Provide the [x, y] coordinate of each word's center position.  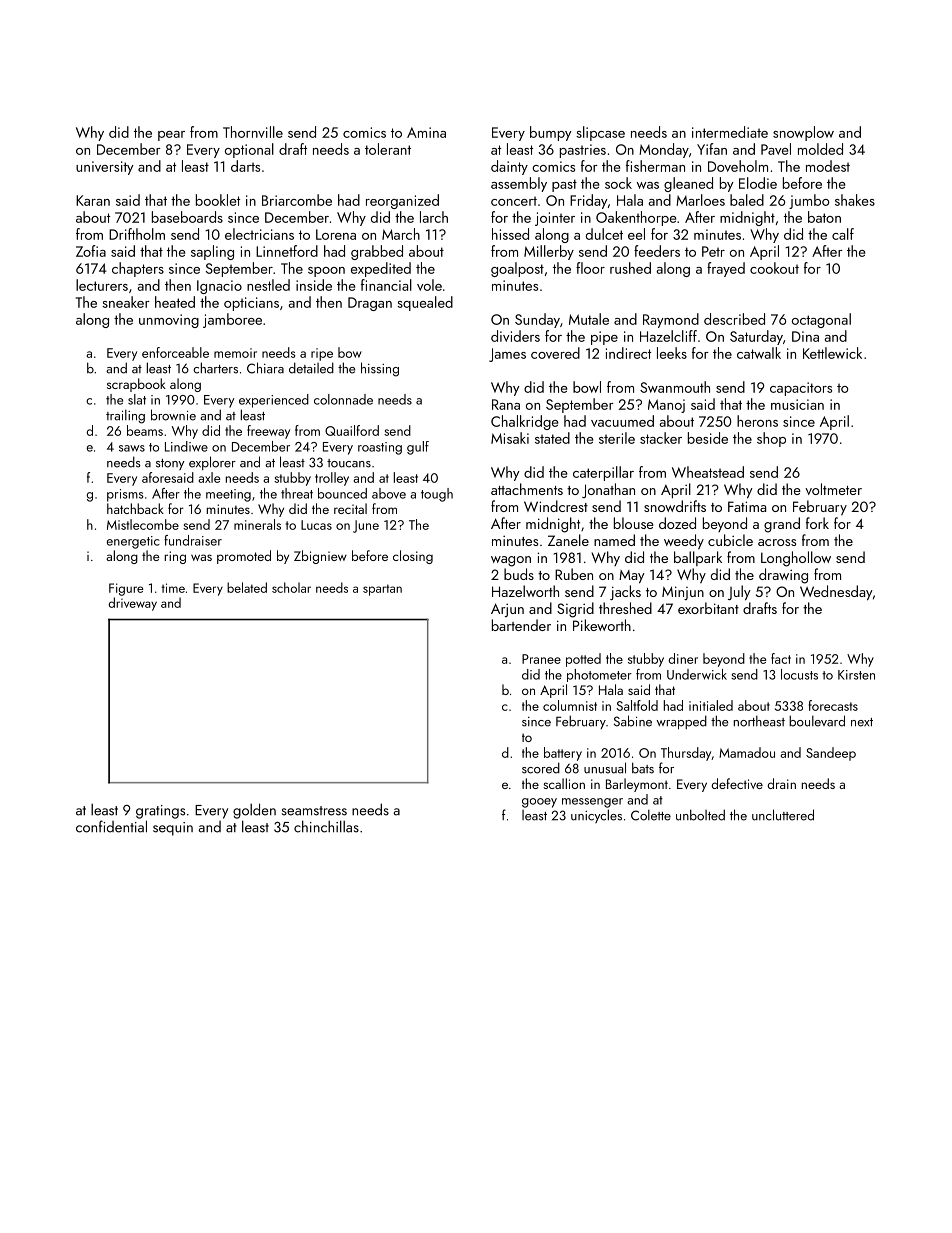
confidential [111, 826]
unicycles [596, 816]
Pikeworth [602, 625]
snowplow [803, 133]
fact [781, 658]
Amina [426, 132]
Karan [93, 200]
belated [247, 587]
